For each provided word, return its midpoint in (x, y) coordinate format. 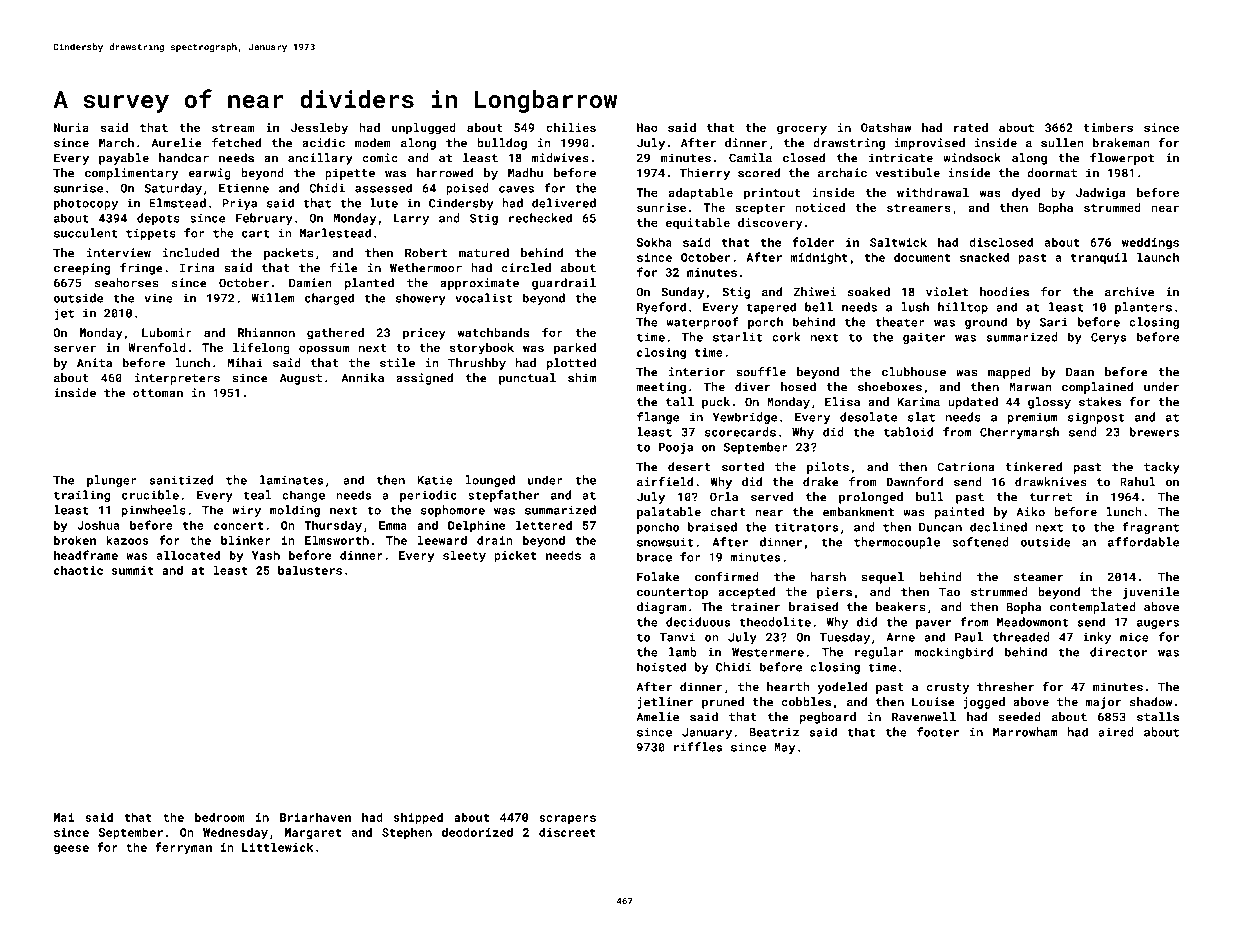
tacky (1162, 468)
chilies (571, 127)
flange (658, 418)
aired (1116, 732)
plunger (112, 481)
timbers (1108, 127)
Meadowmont (1032, 622)
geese (71, 849)
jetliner (665, 703)
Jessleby (319, 129)
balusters (310, 570)
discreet (567, 832)
